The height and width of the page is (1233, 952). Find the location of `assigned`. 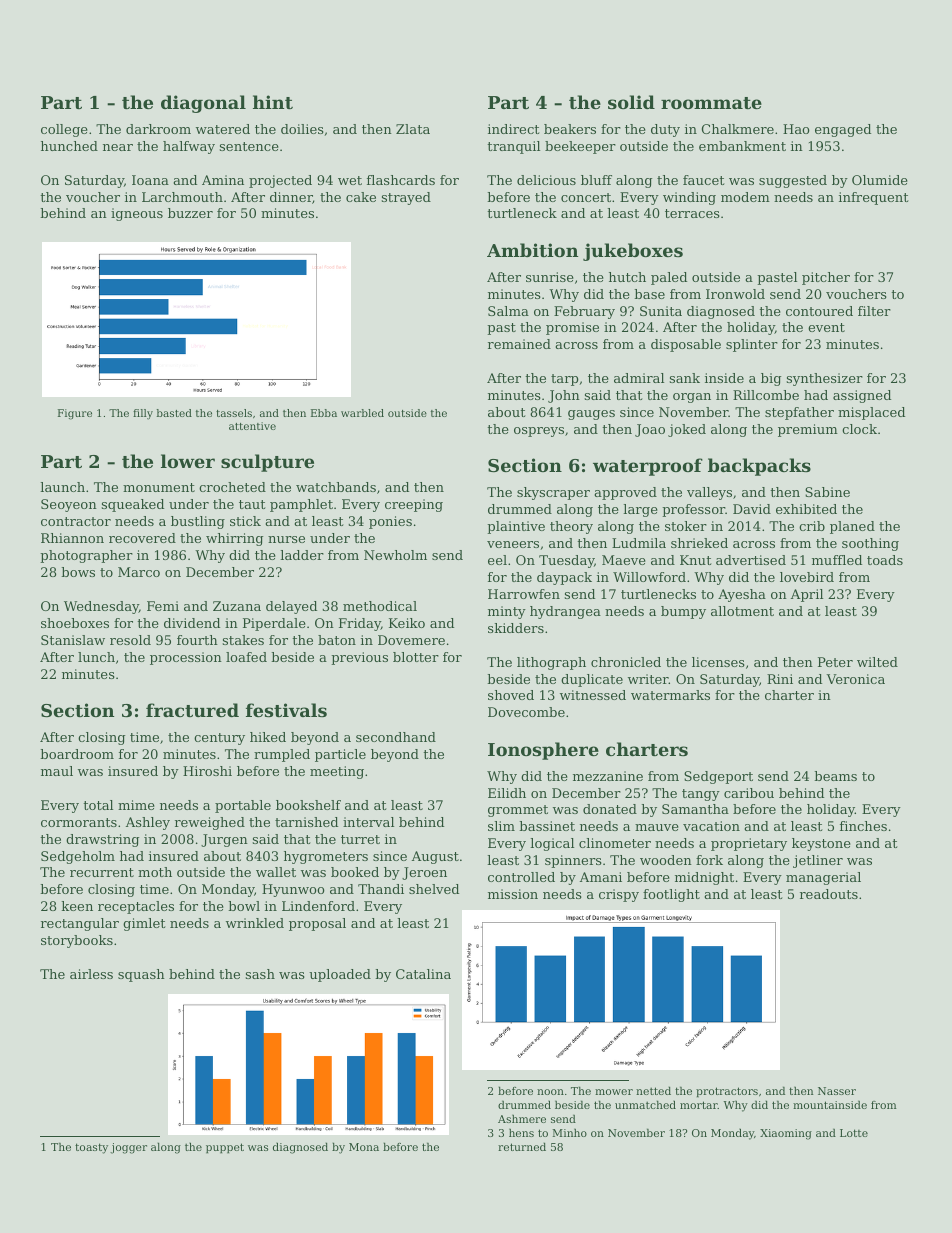

assigned is located at coordinates (862, 396).
